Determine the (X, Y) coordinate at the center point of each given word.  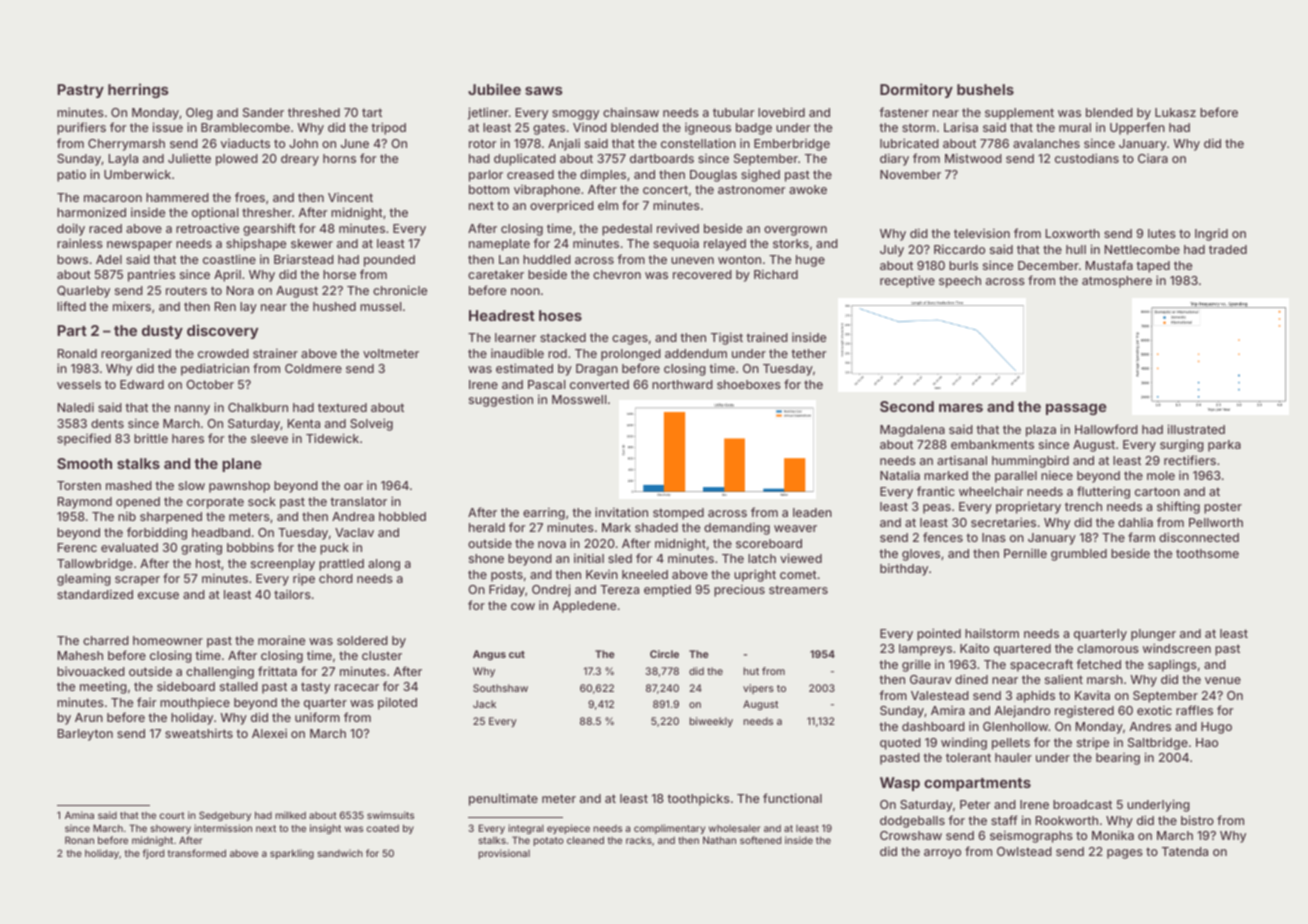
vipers (758, 689)
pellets (1011, 744)
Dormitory (916, 90)
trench (1083, 506)
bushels (985, 89)
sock (262, 501)
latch (762, 558)
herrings (138, 90)
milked (290, 815)
